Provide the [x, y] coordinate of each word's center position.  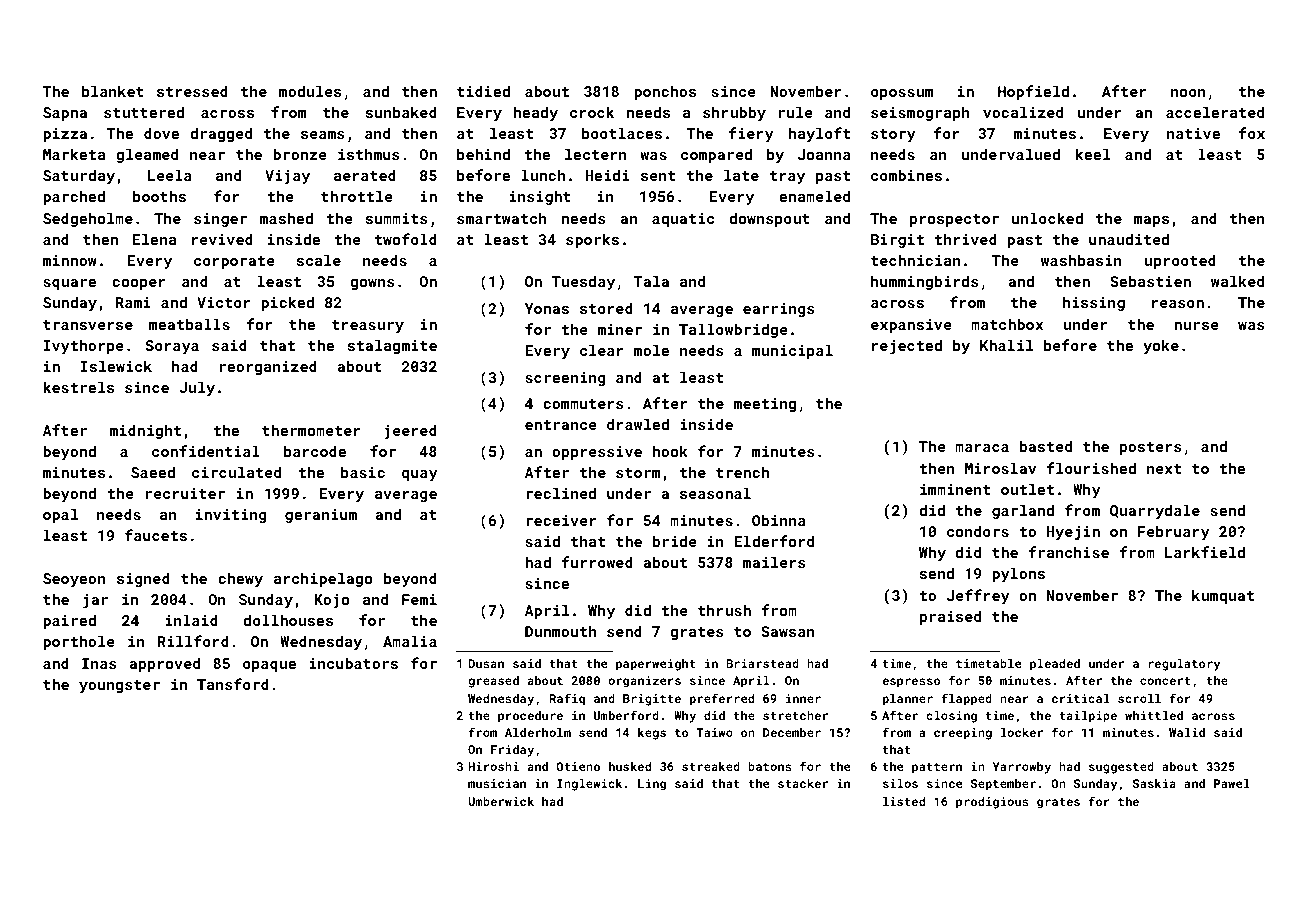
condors [978, 531]
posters [1151, 448]
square [69, 284]
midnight [145, 431]
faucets [156, 535]
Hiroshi [493, 766]
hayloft [820, 134]
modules [310, 91]
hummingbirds [925, 282]
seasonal [715, 493]
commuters [583, 404]
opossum [902, 94]
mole [651, 350]
